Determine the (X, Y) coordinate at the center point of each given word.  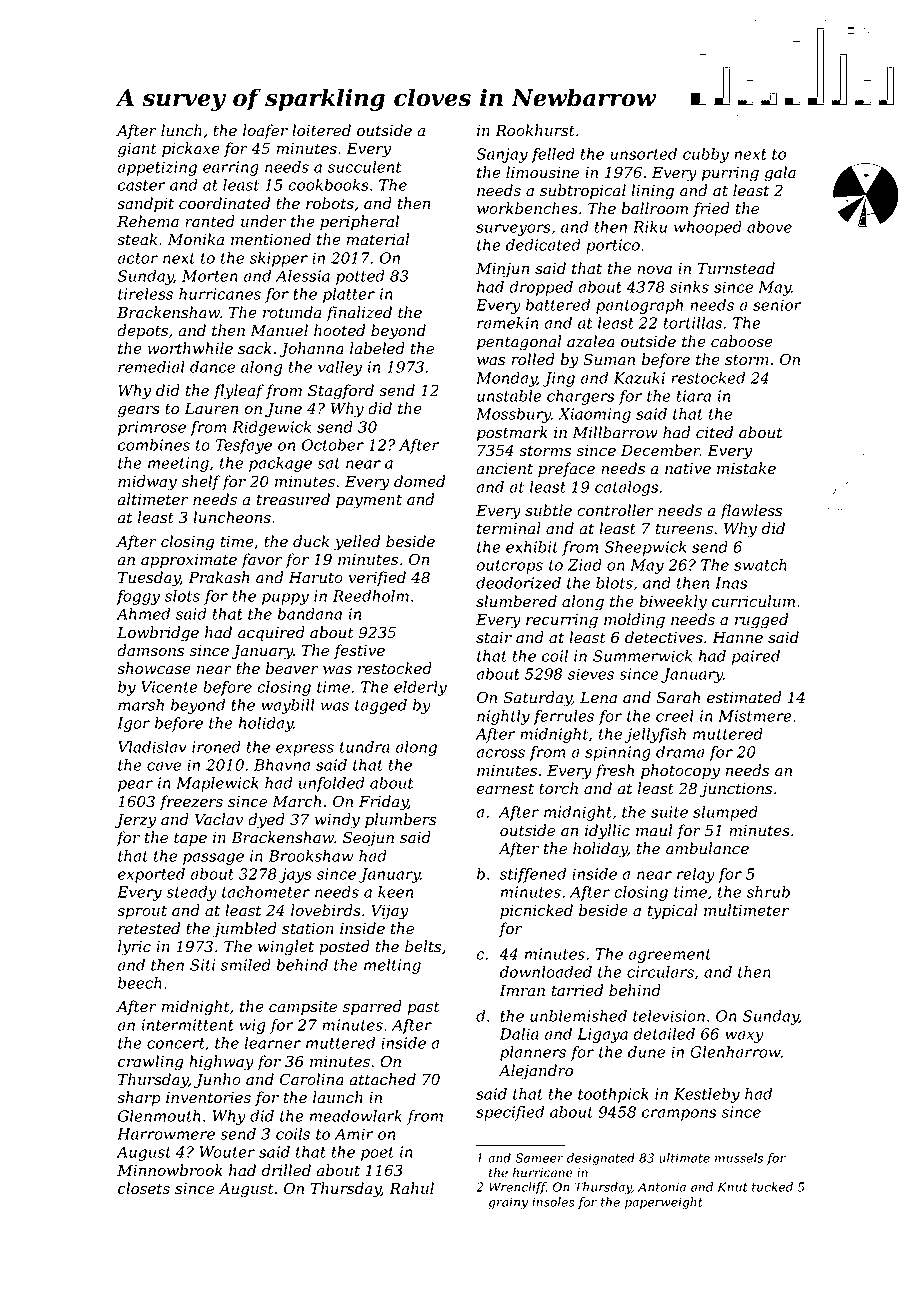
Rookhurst (535, 130)
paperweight (664, 1203)
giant (137, 150)
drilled (286, 1170)
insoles (553, 1202)
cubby (706, 155)
